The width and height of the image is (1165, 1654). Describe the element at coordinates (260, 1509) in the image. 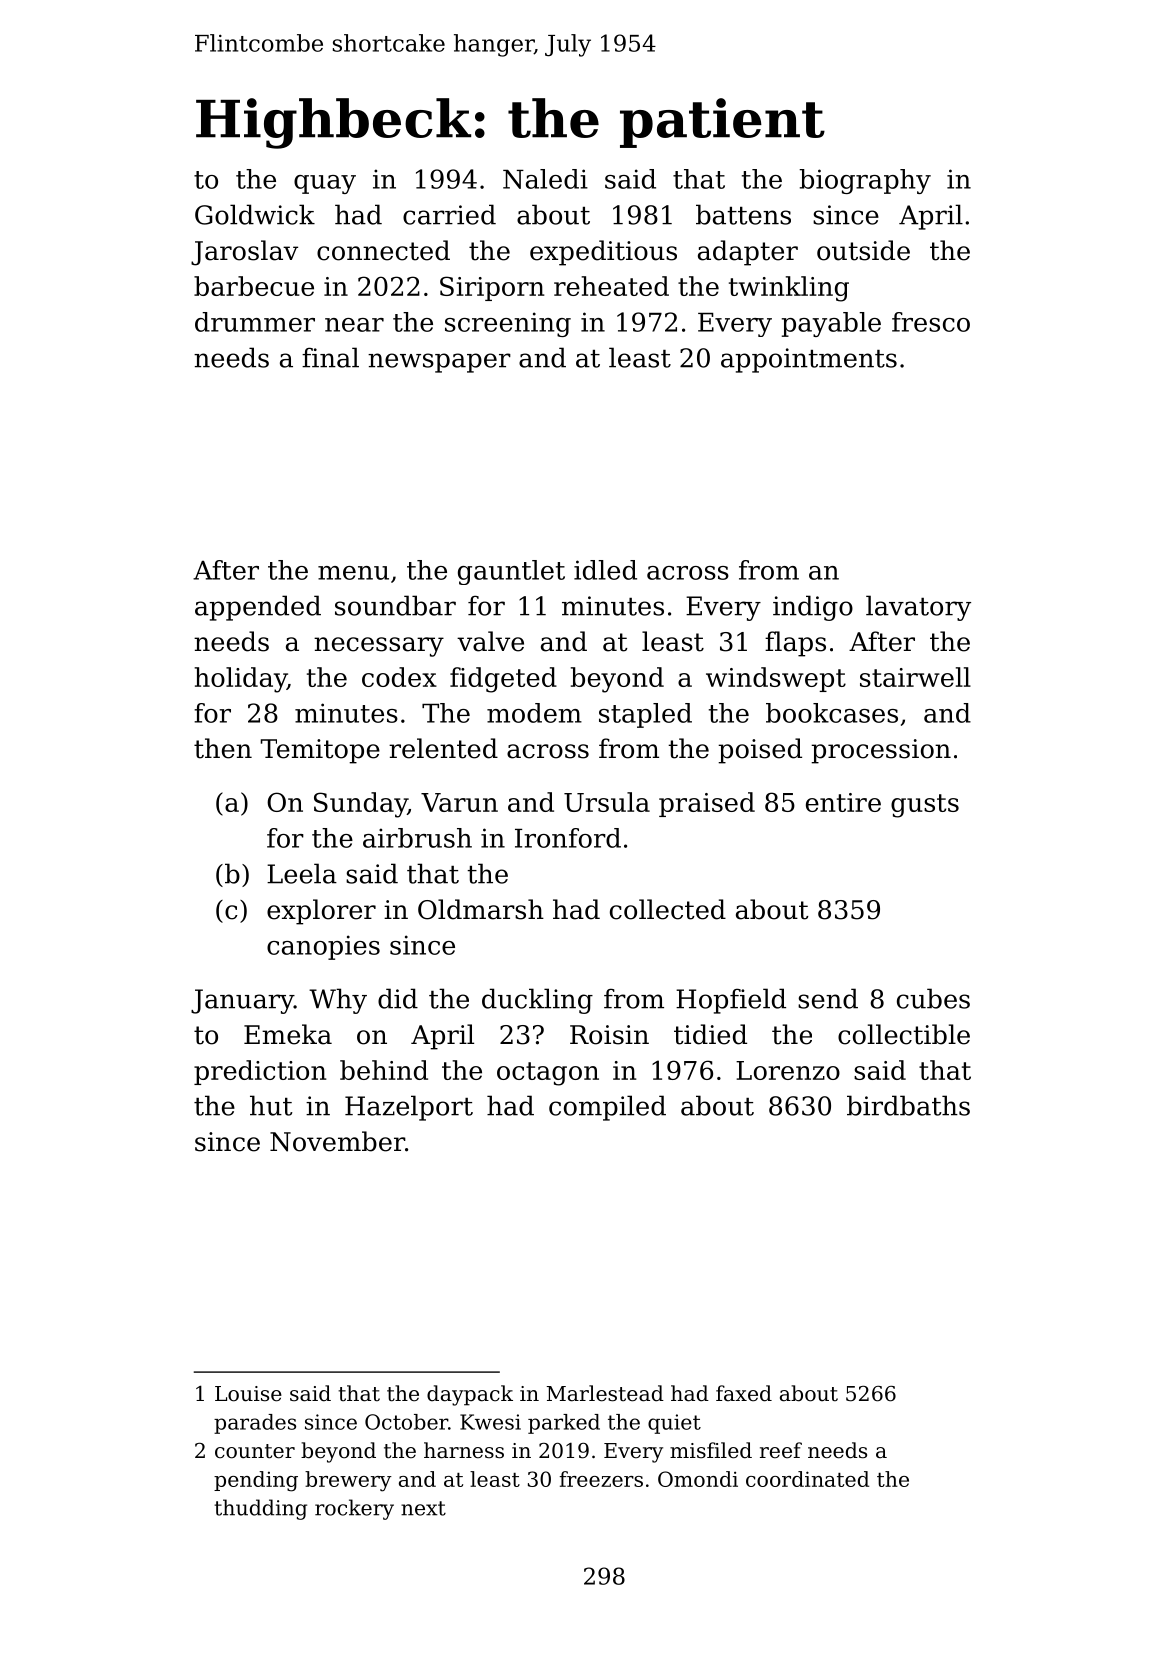

I see `thudding` at that location.
